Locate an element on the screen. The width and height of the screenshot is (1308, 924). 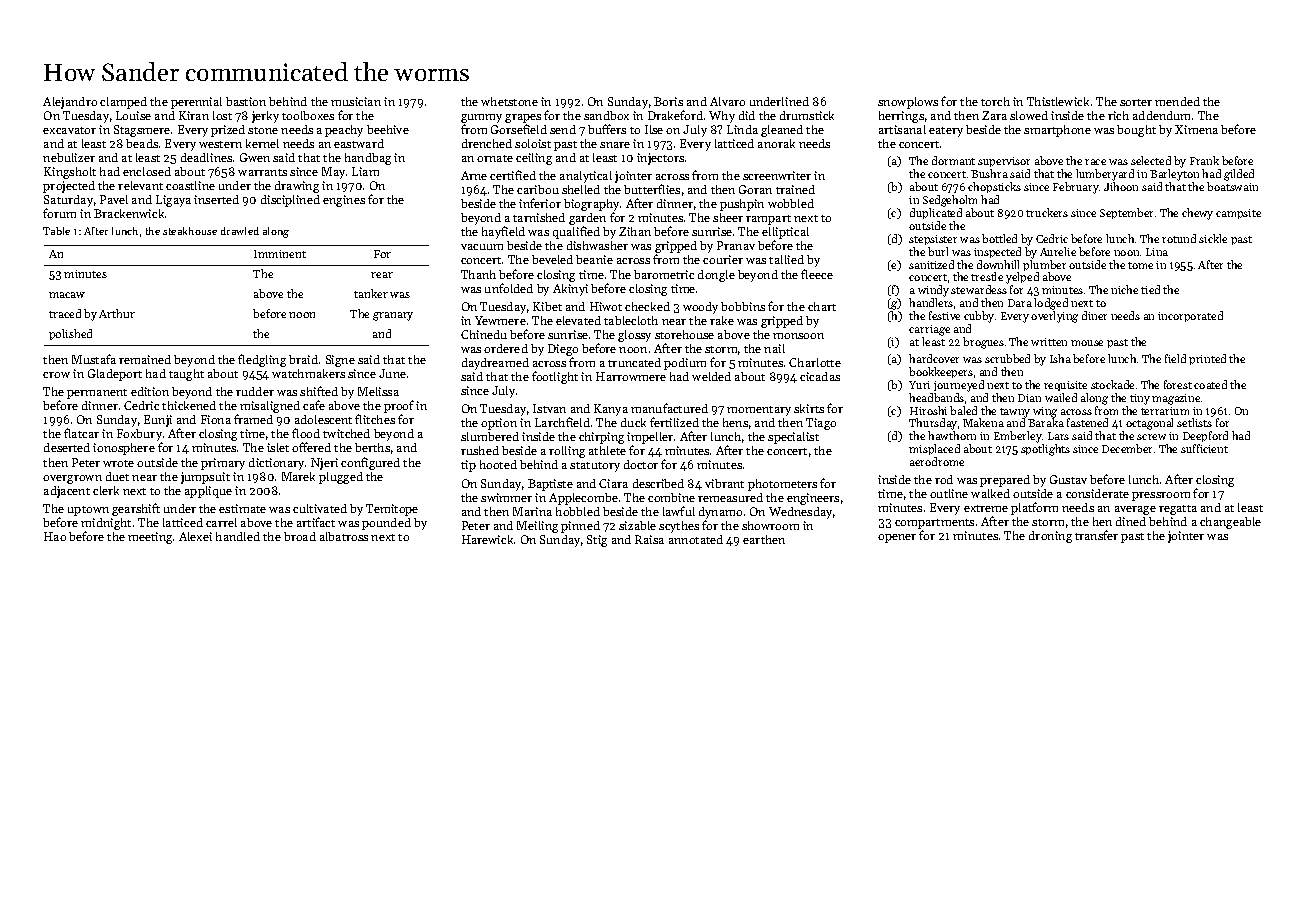
incorporated is located at coordinates (1190, 316).
